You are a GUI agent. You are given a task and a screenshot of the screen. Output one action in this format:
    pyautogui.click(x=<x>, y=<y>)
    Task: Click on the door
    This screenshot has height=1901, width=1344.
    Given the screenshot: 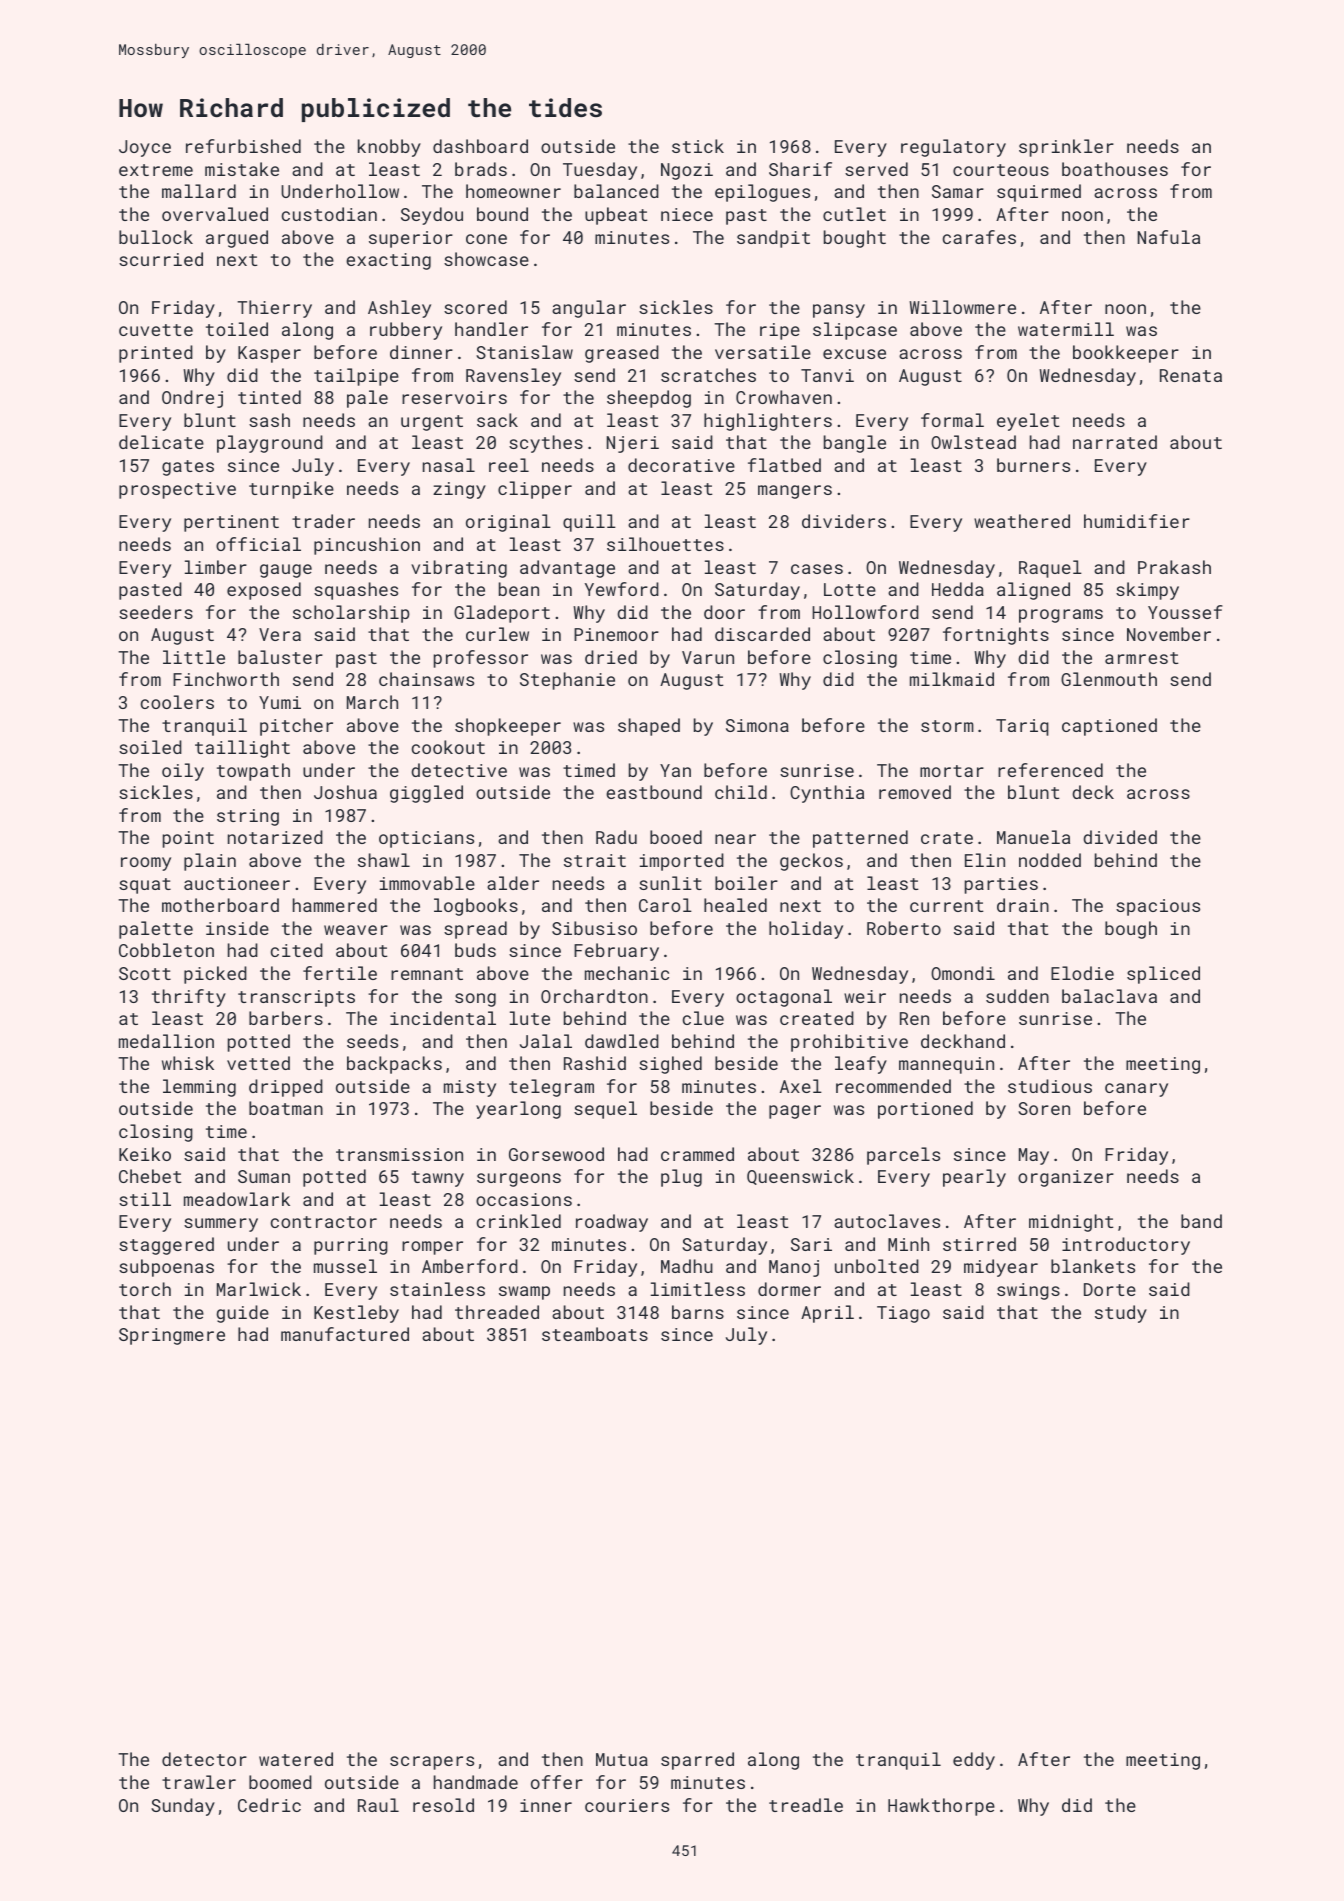 What is the action you would take?
    pyautogui.click(x=724, y=612)
